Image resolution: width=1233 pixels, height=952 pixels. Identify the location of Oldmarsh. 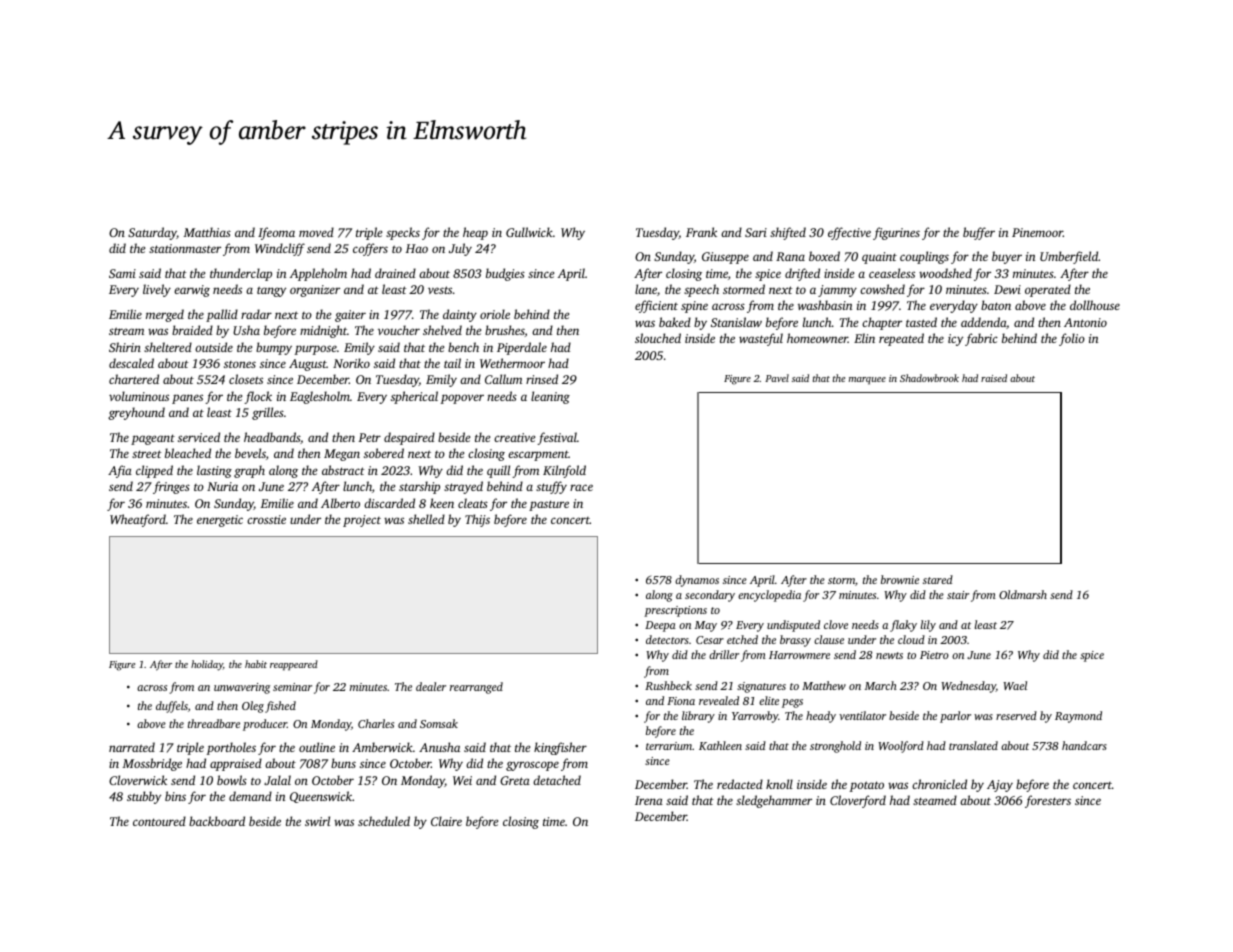
(1023, 594).
